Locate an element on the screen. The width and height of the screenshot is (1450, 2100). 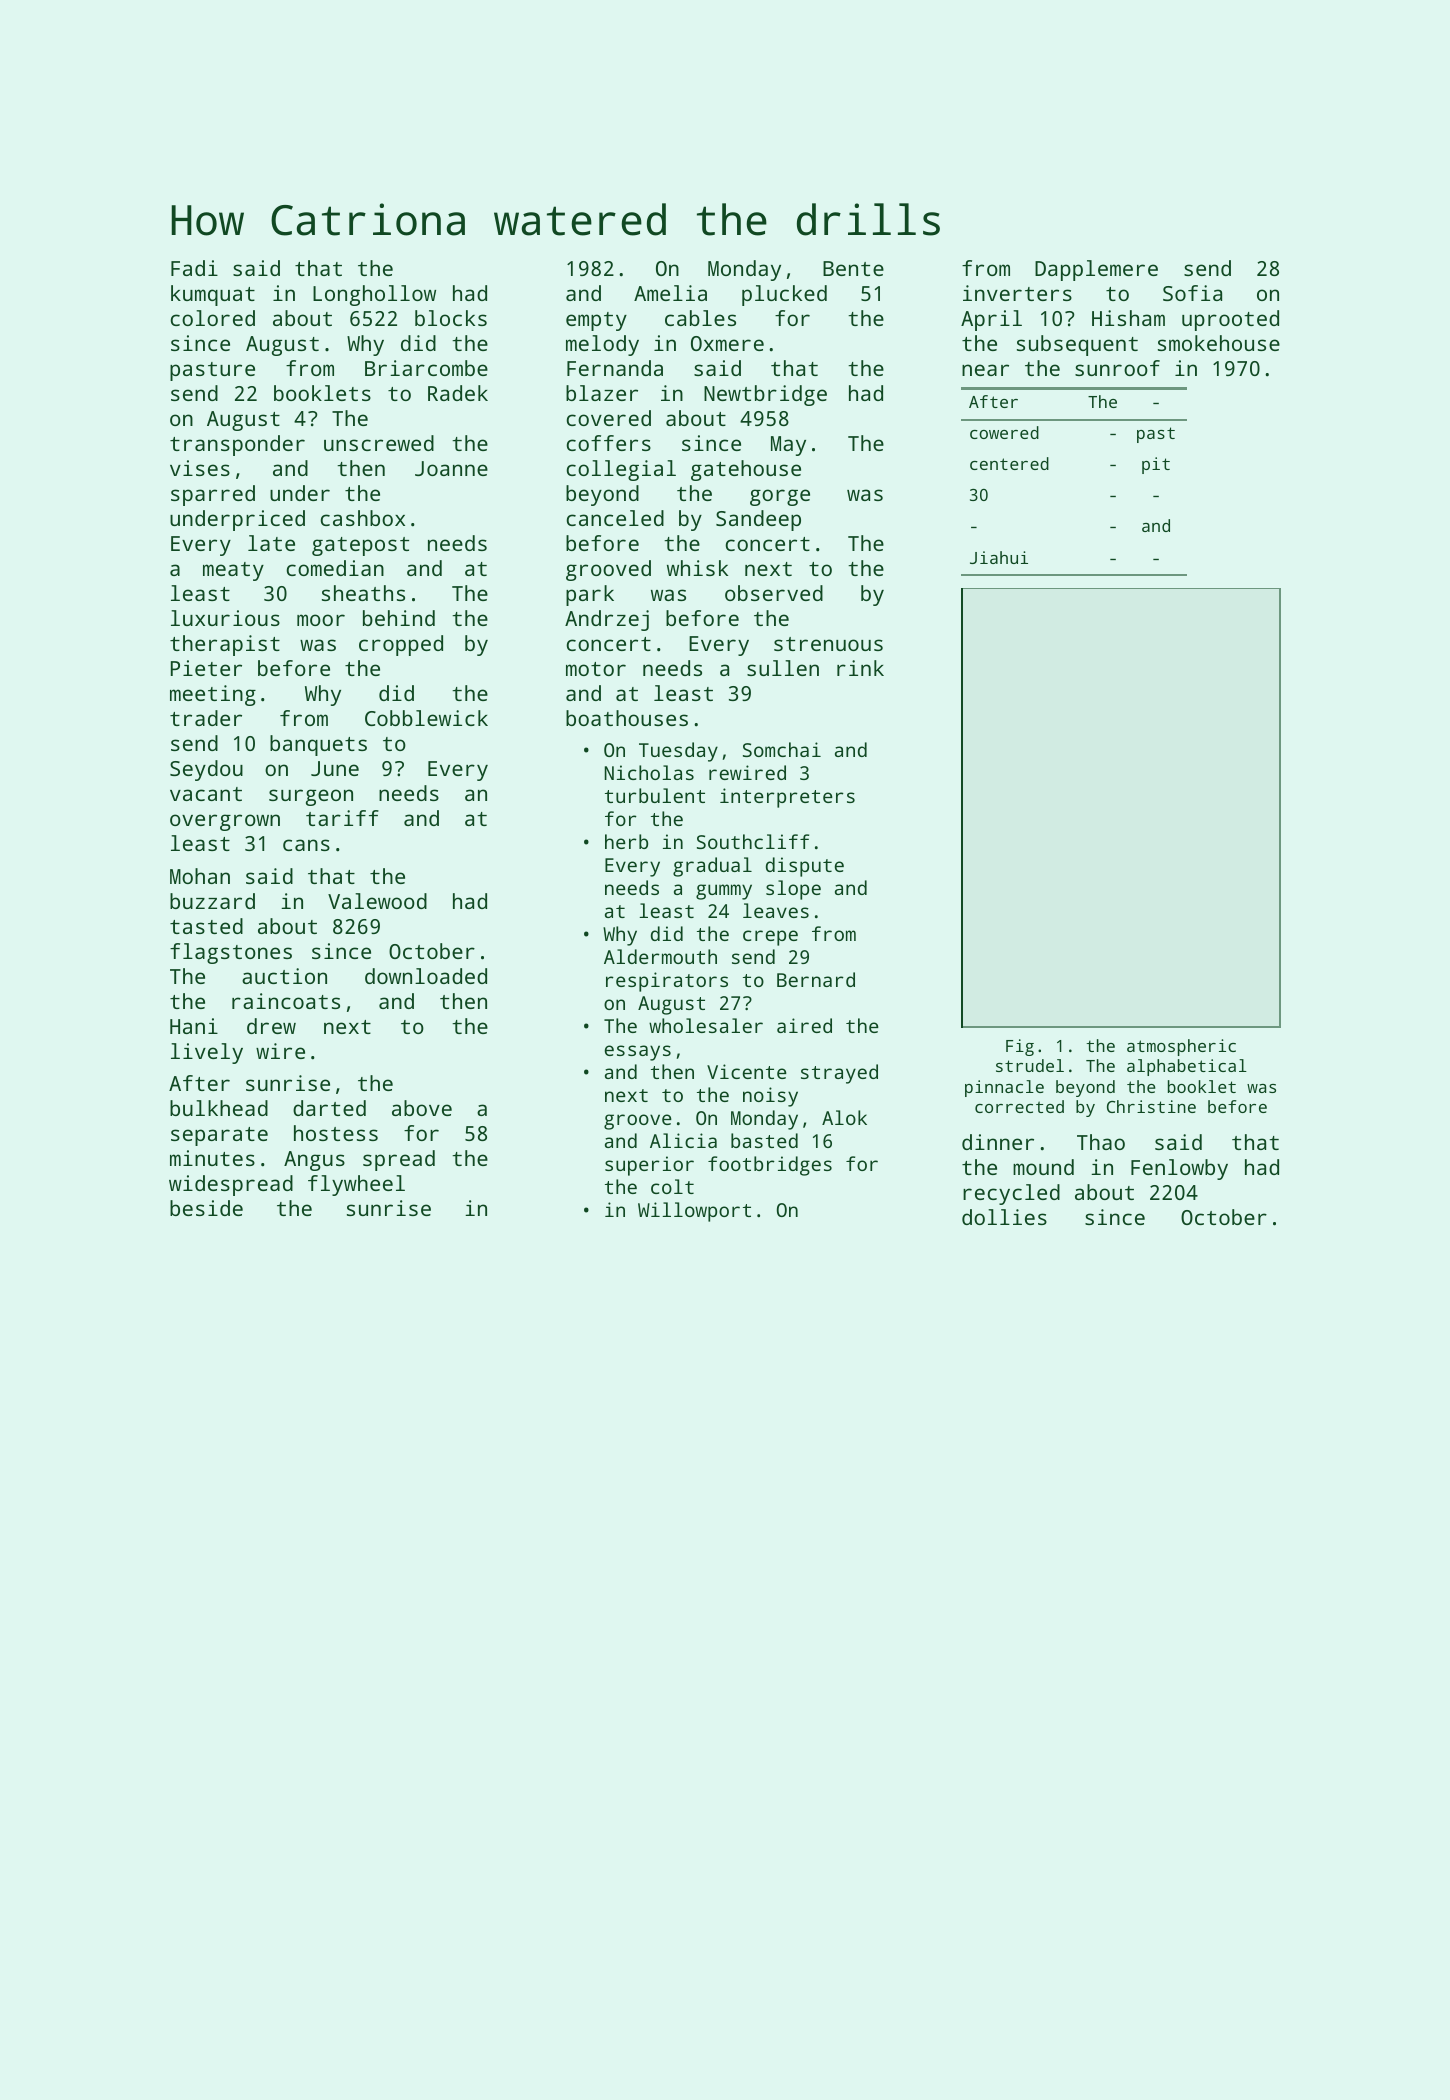
cables is located at coordinates (700, 318).
